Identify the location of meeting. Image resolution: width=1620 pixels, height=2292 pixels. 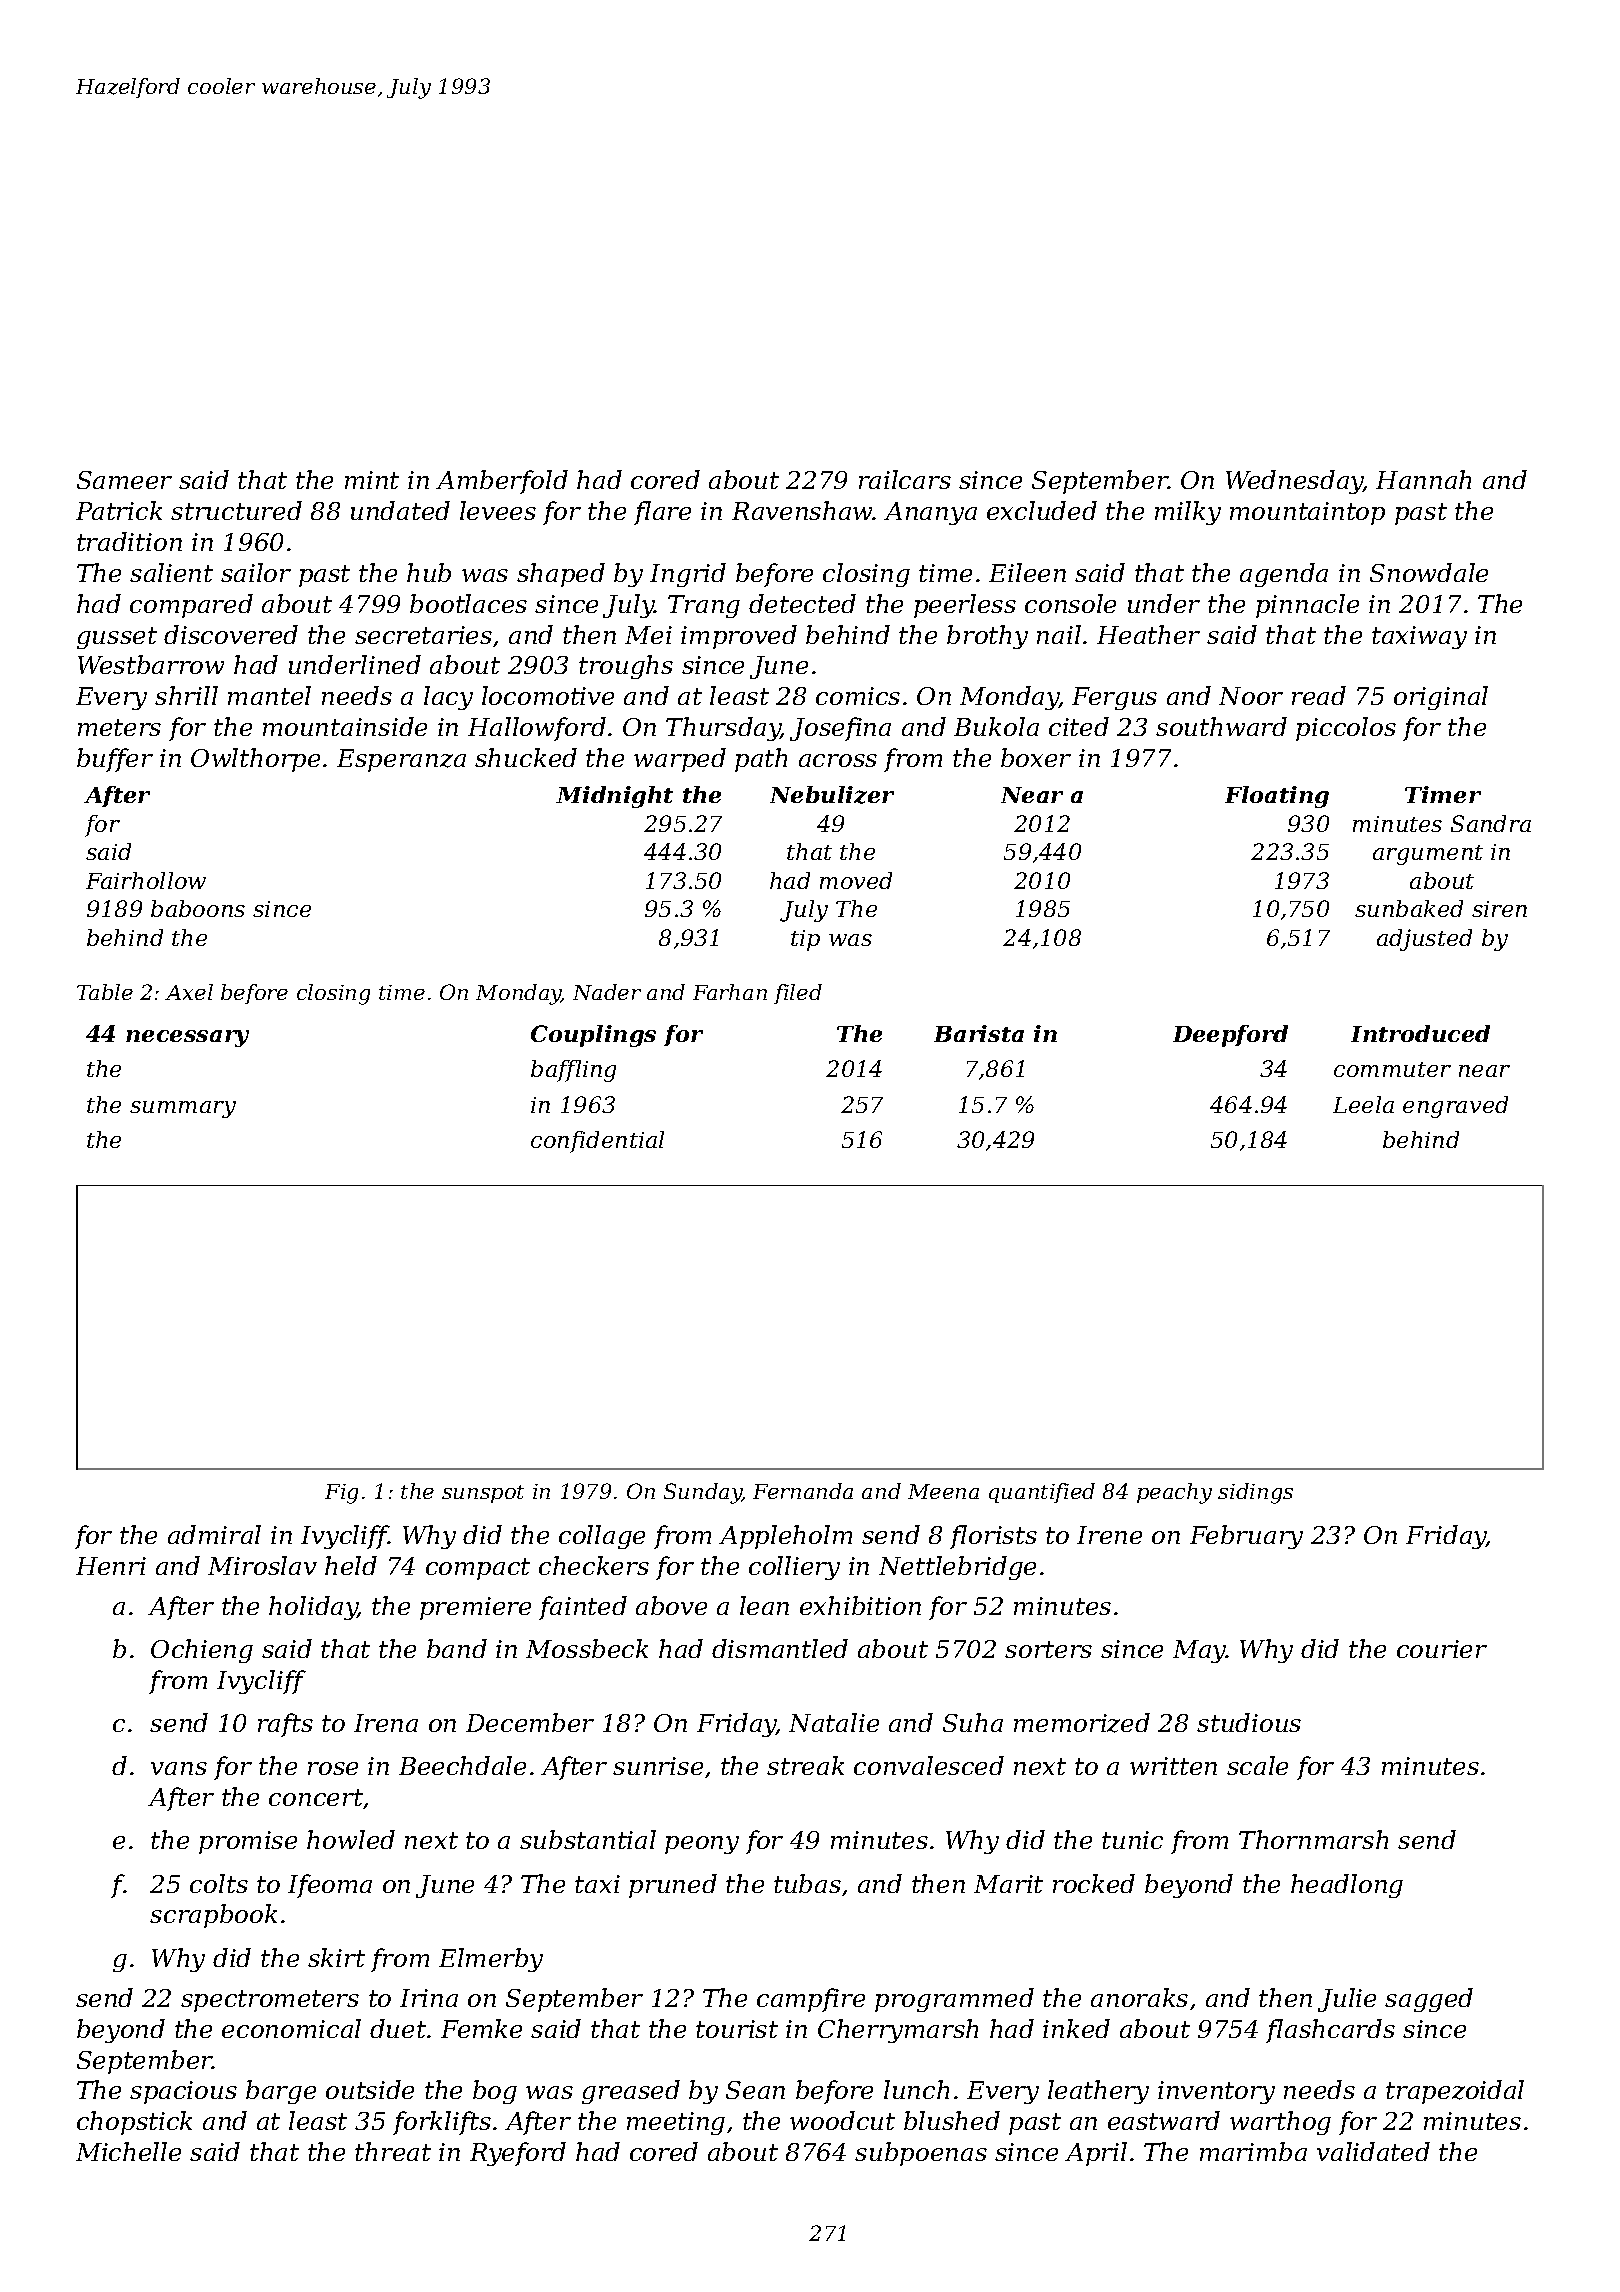
(676, 2123).
